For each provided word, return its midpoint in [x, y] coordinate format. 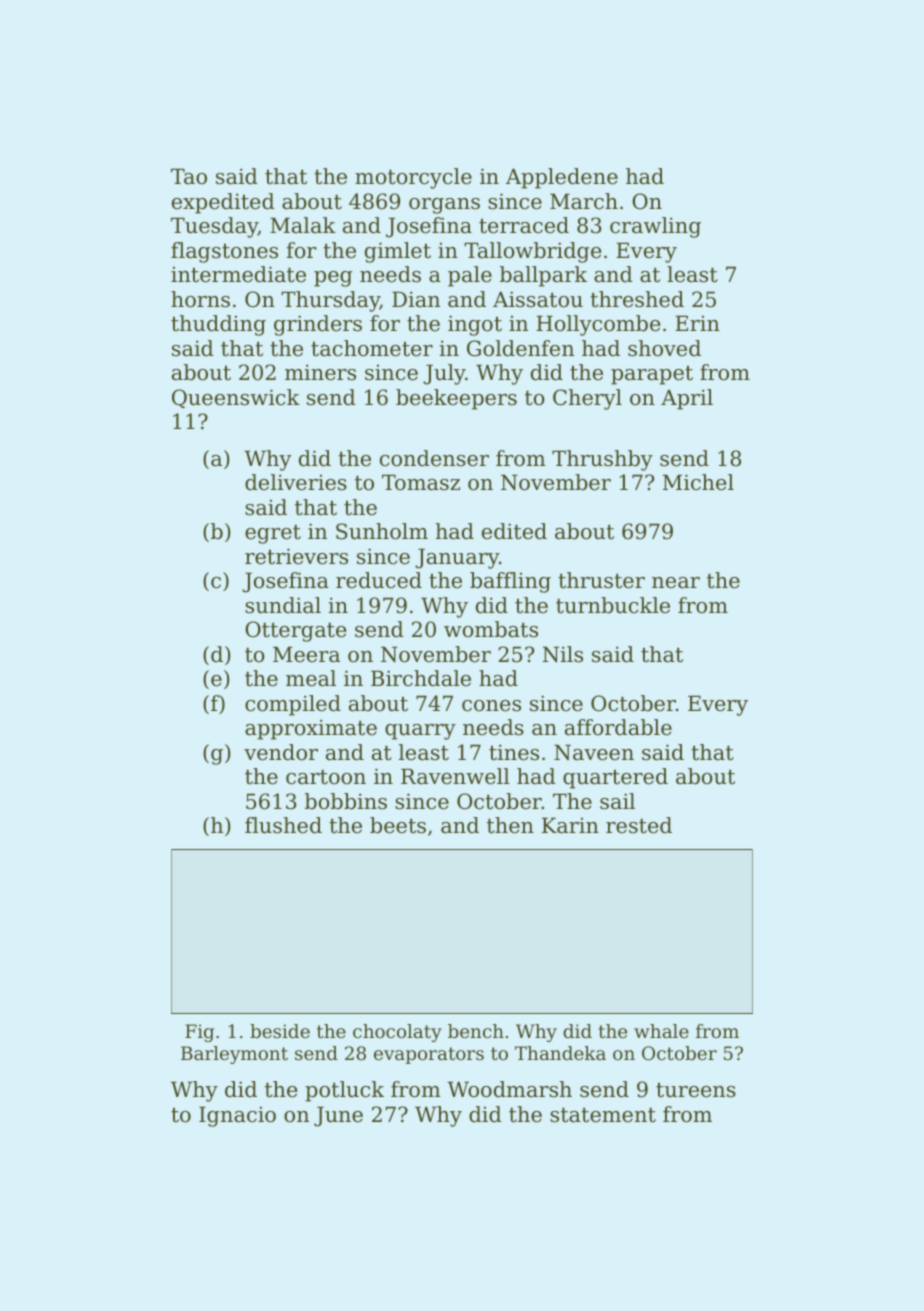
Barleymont [234, 1055]
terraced [524, 225]
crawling [655, 227]
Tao [189, 176]
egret [273, 534]
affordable [618, 727]
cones [491, 706]
